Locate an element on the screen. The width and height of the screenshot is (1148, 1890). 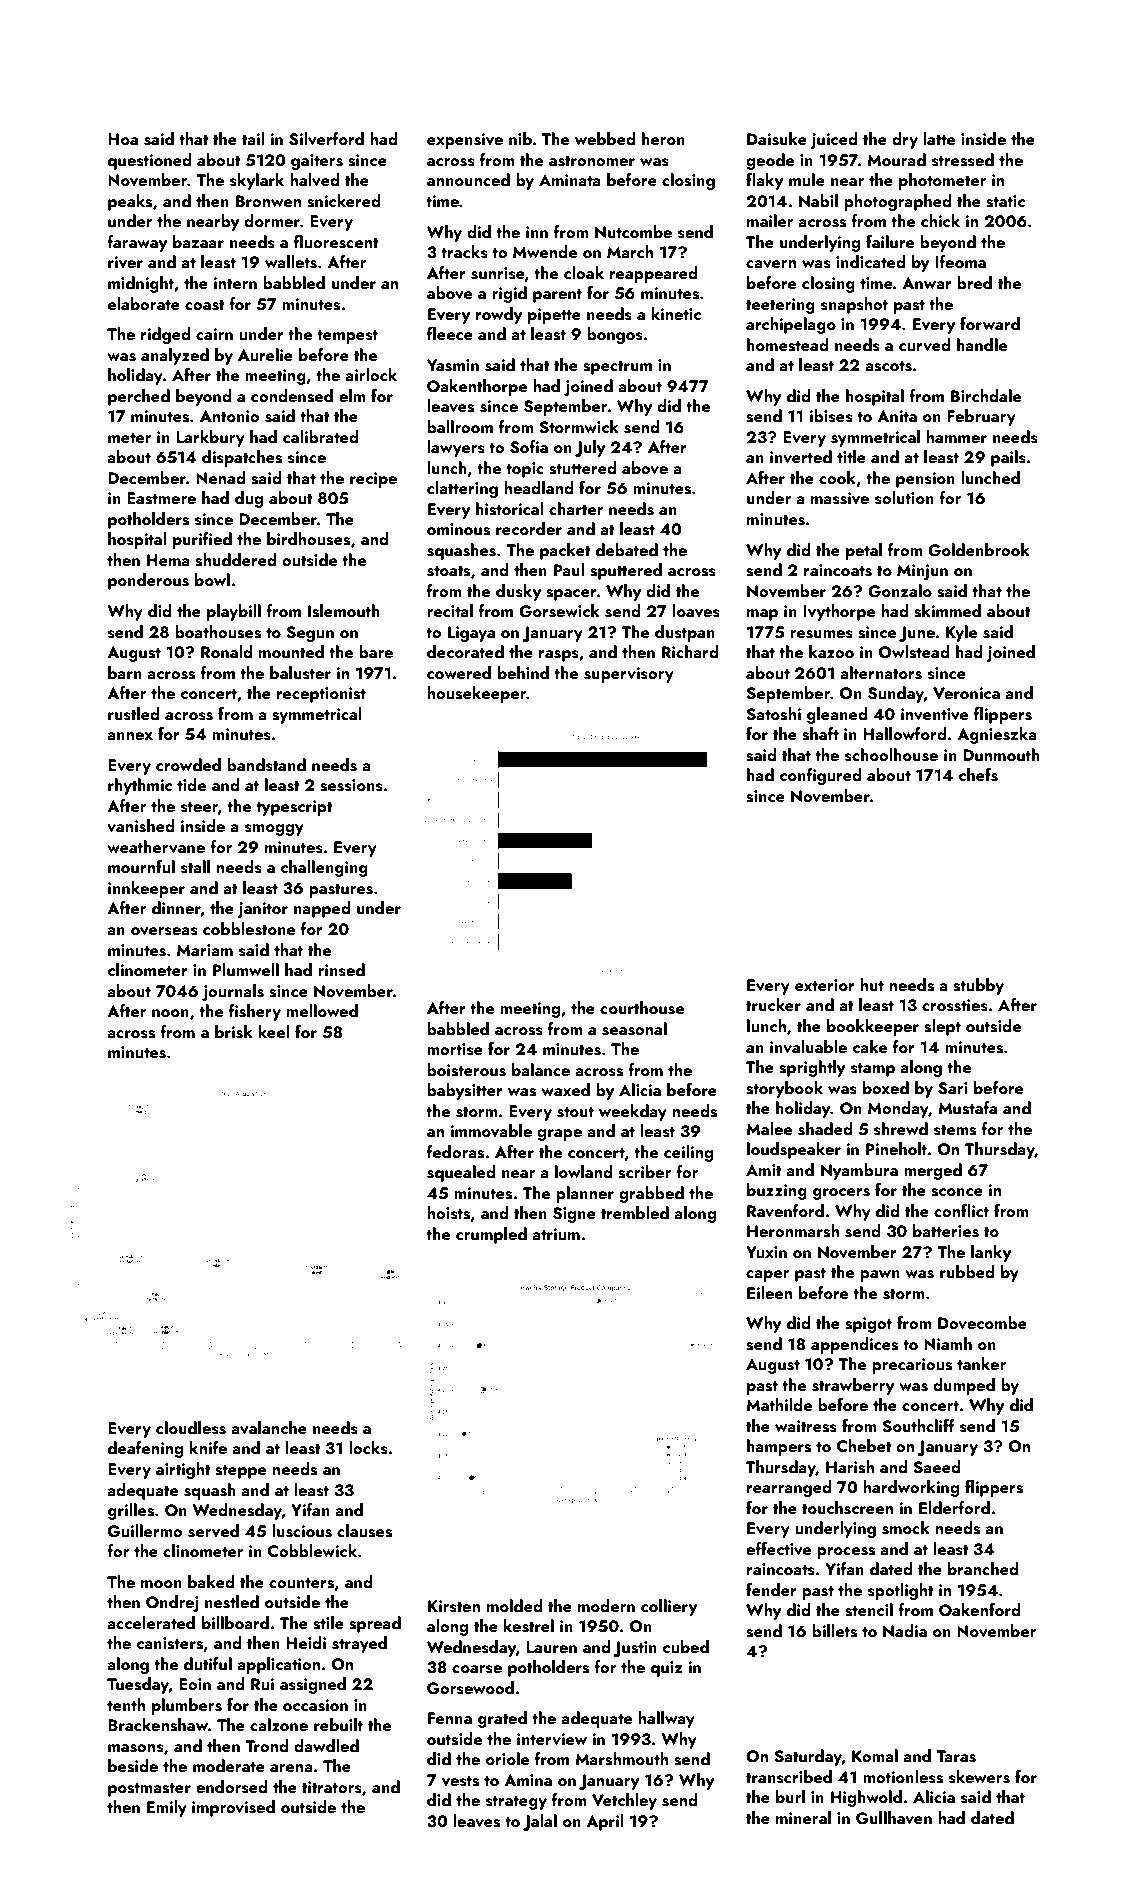
Kyle is located at coordinates (961, 633).
